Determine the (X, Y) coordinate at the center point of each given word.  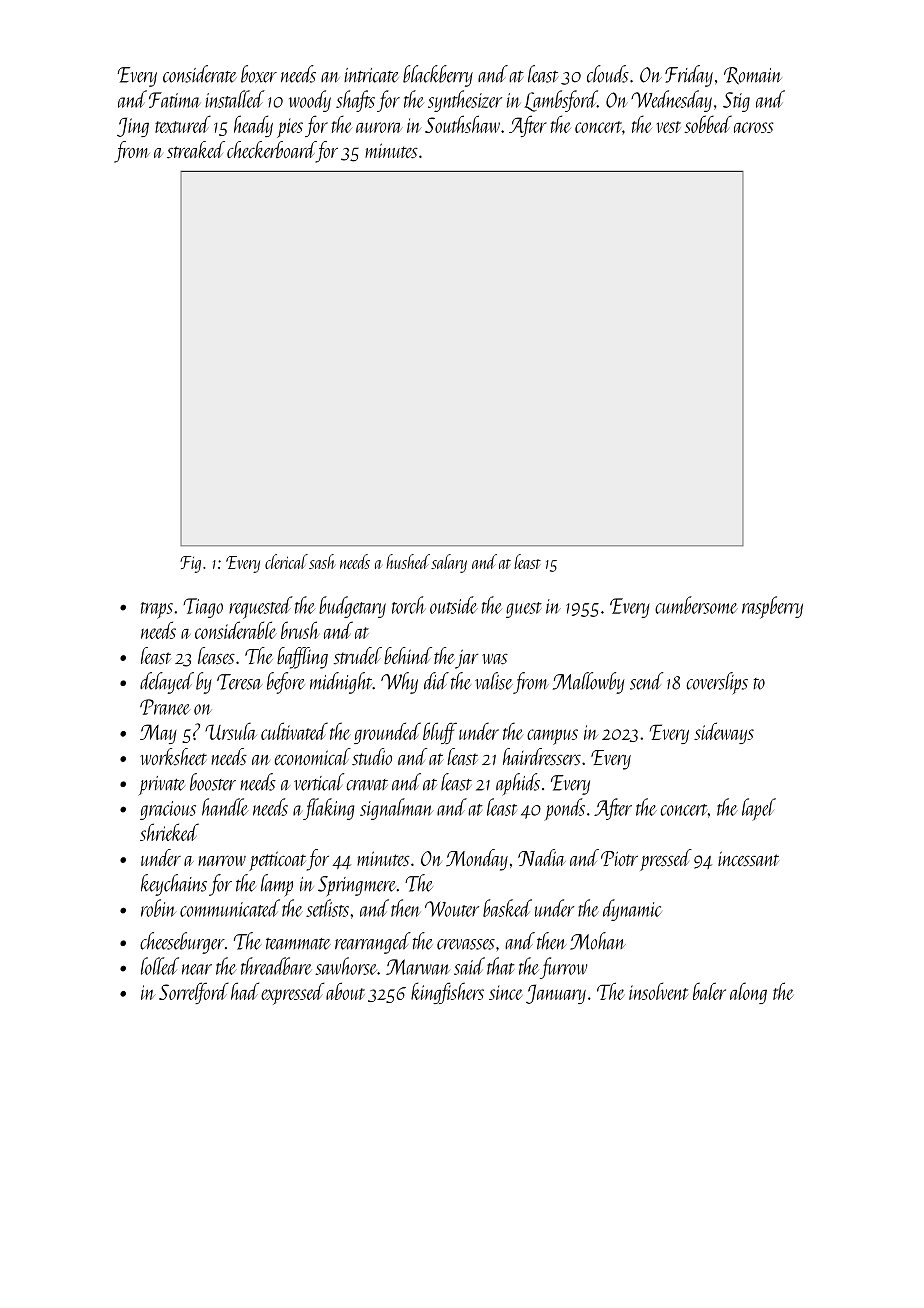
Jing (133, 127)
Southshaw (462, 124)
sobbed (708, 124)
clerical (286, 561)
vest (668, 127)
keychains (174, 885)
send (646, 681)
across (754, 127)
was (495, 659)
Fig (190, 564)
